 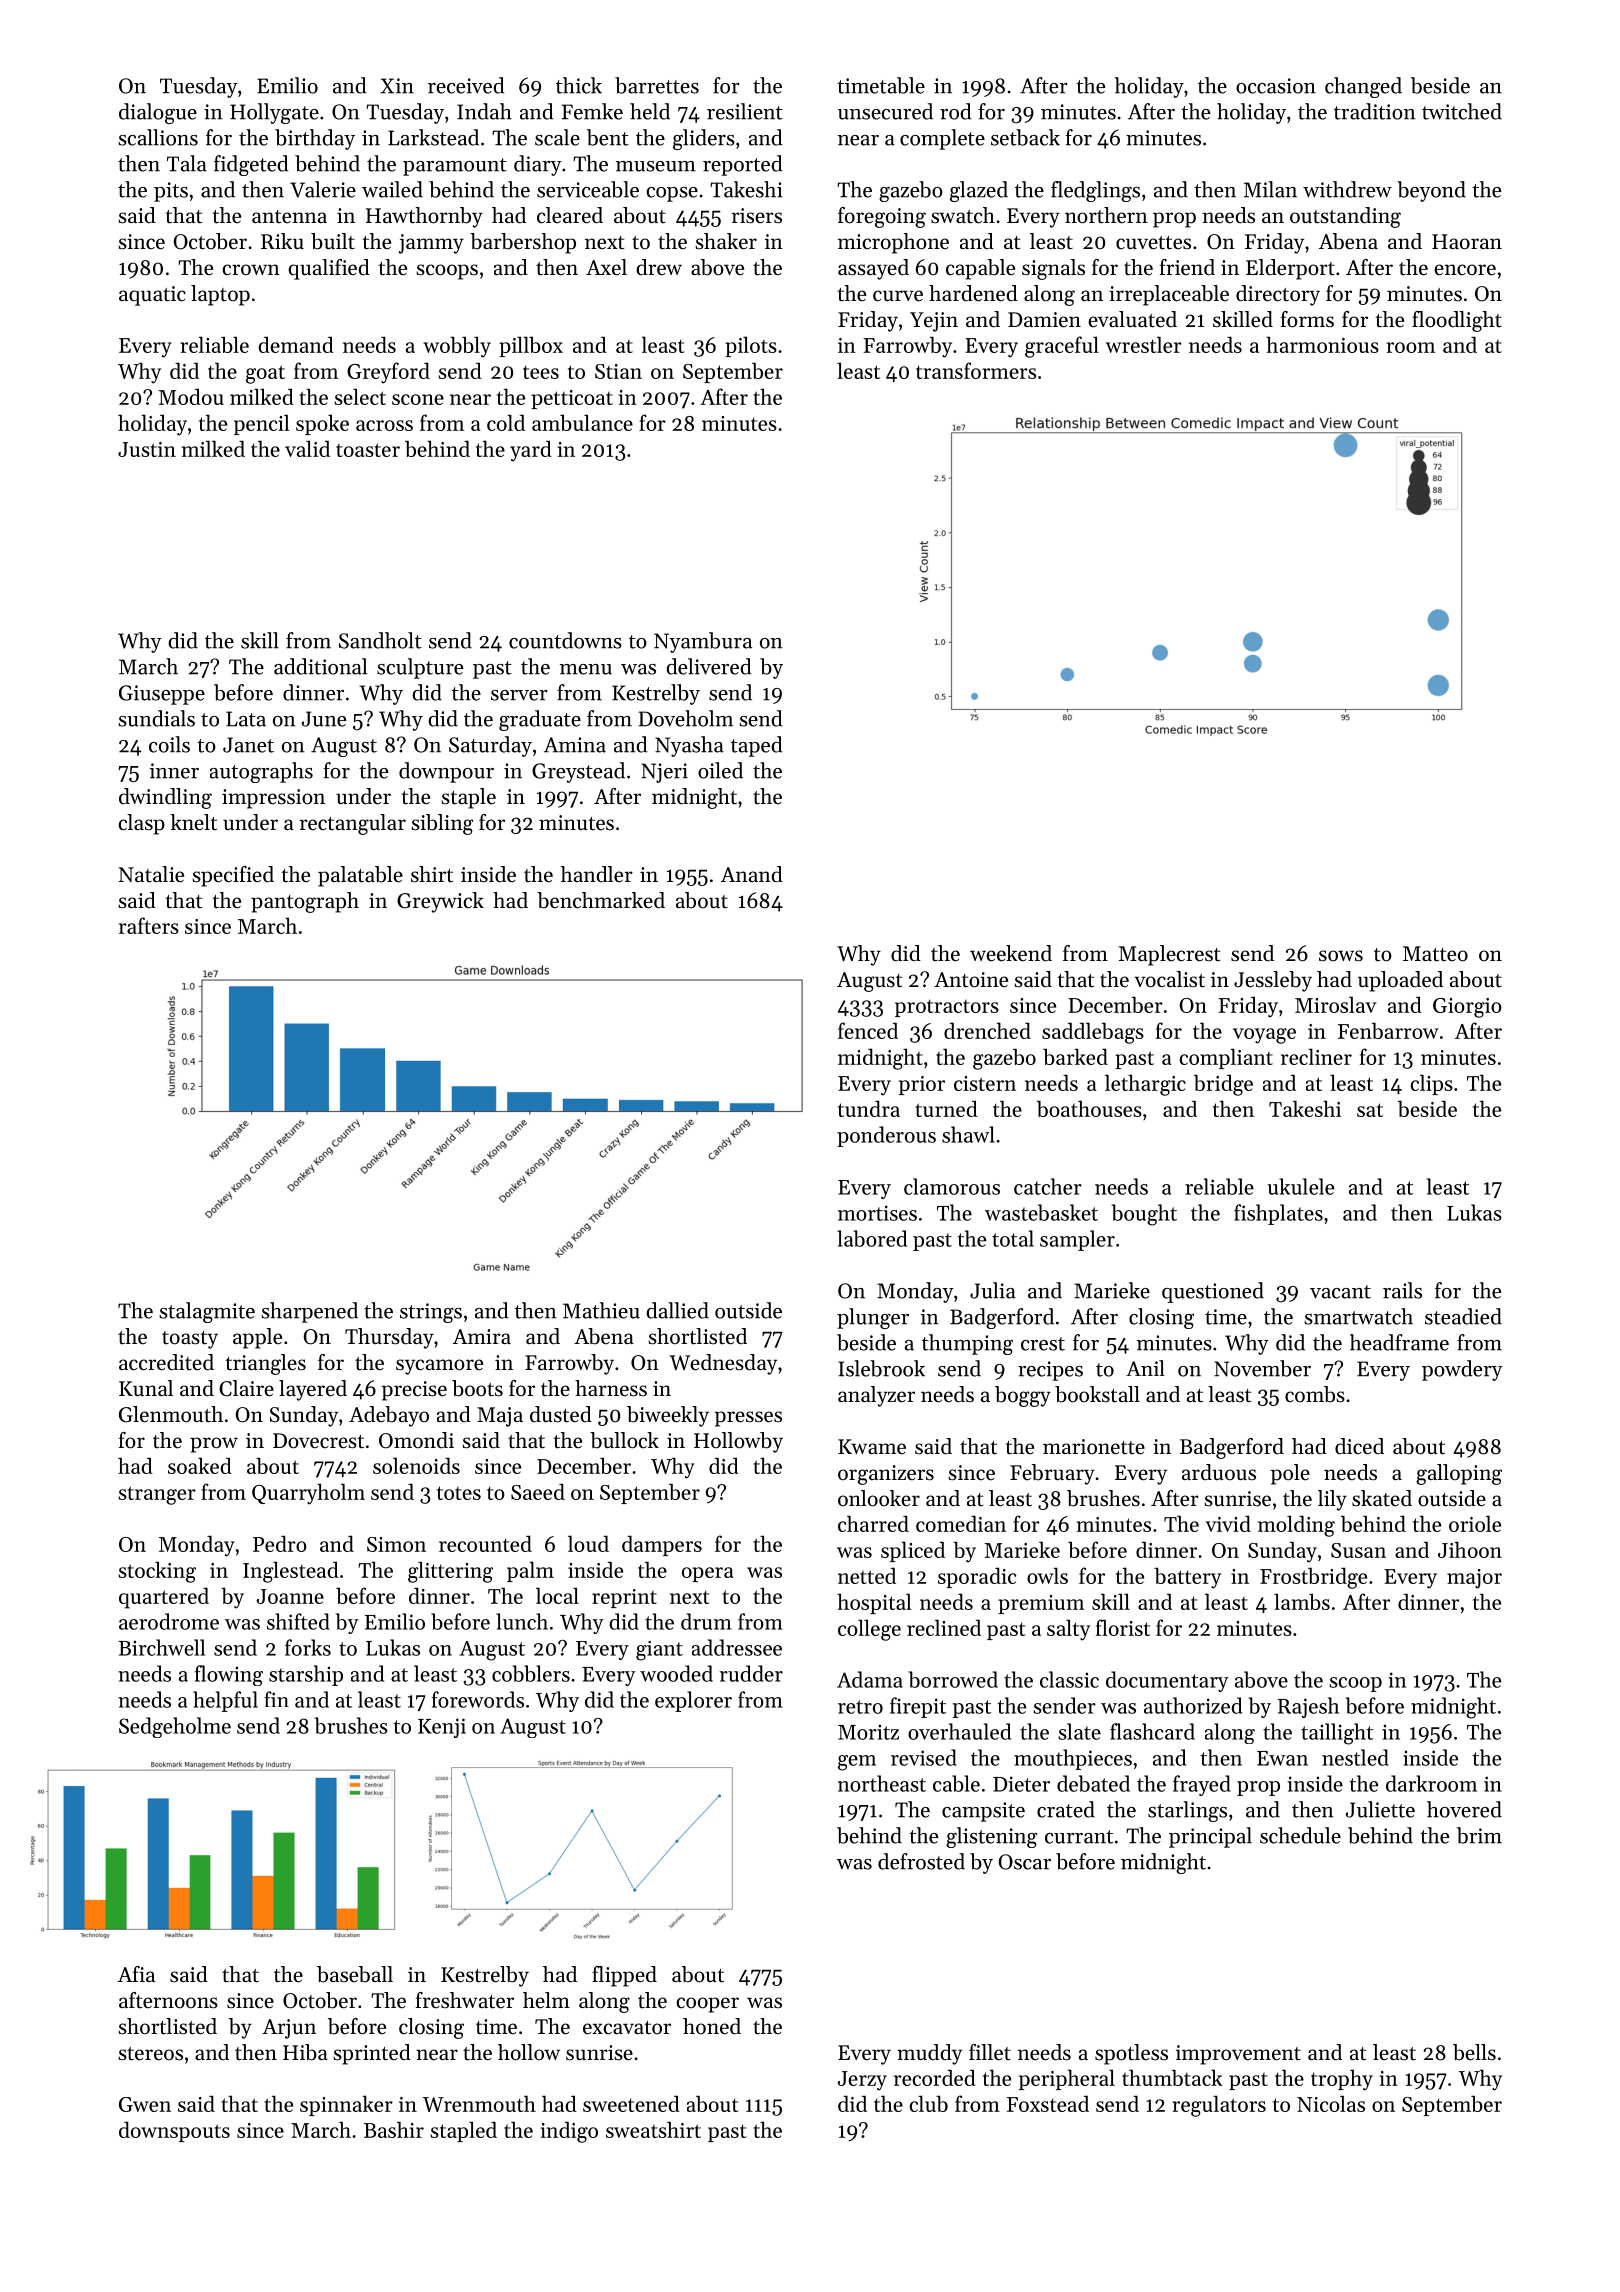 What do you see at coordinates (657, 85) in the screenshot?
I see `barrettes` at bounding box center [657, 85].
